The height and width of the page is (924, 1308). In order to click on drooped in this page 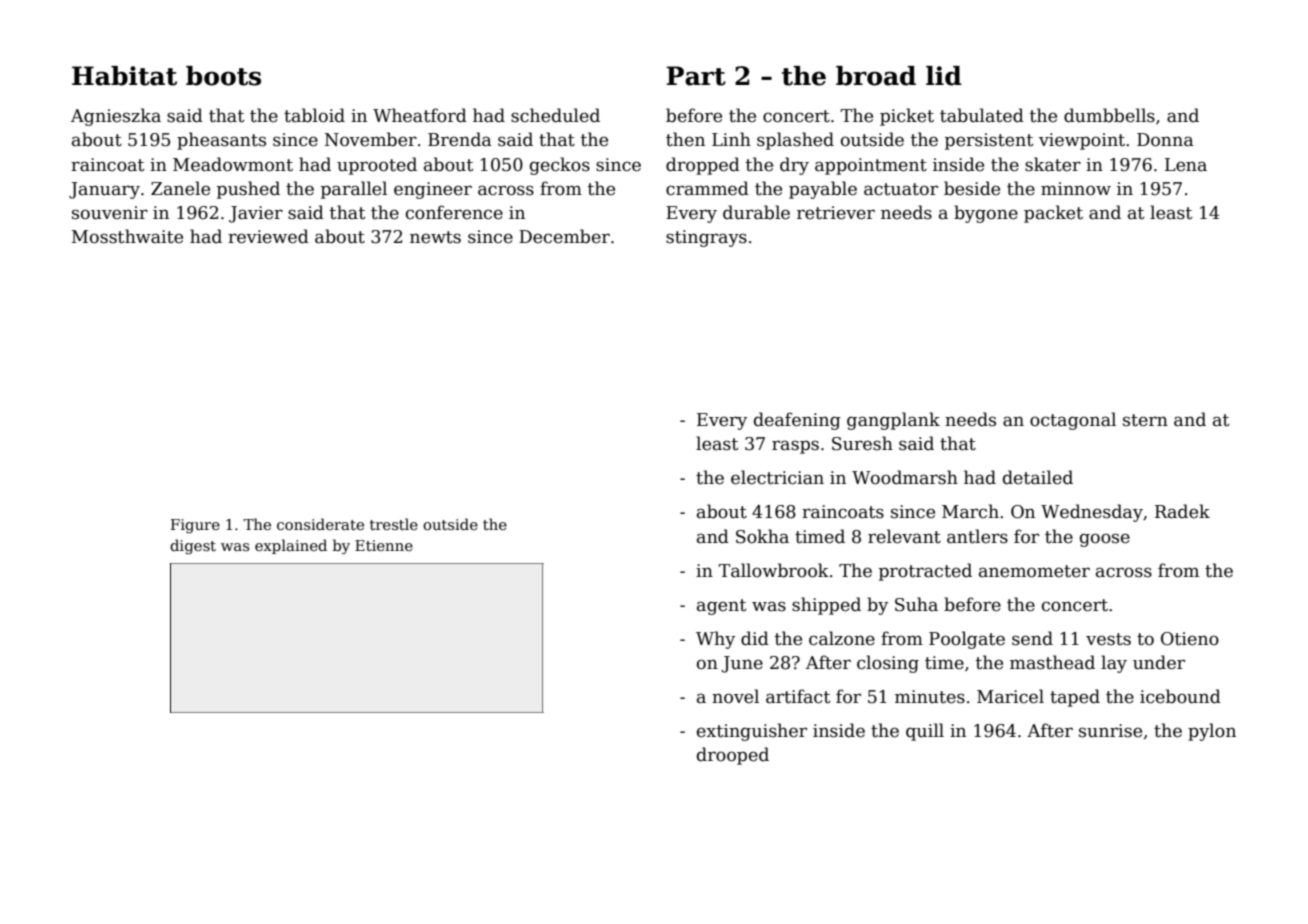, I will do `click(733, 756)`.
